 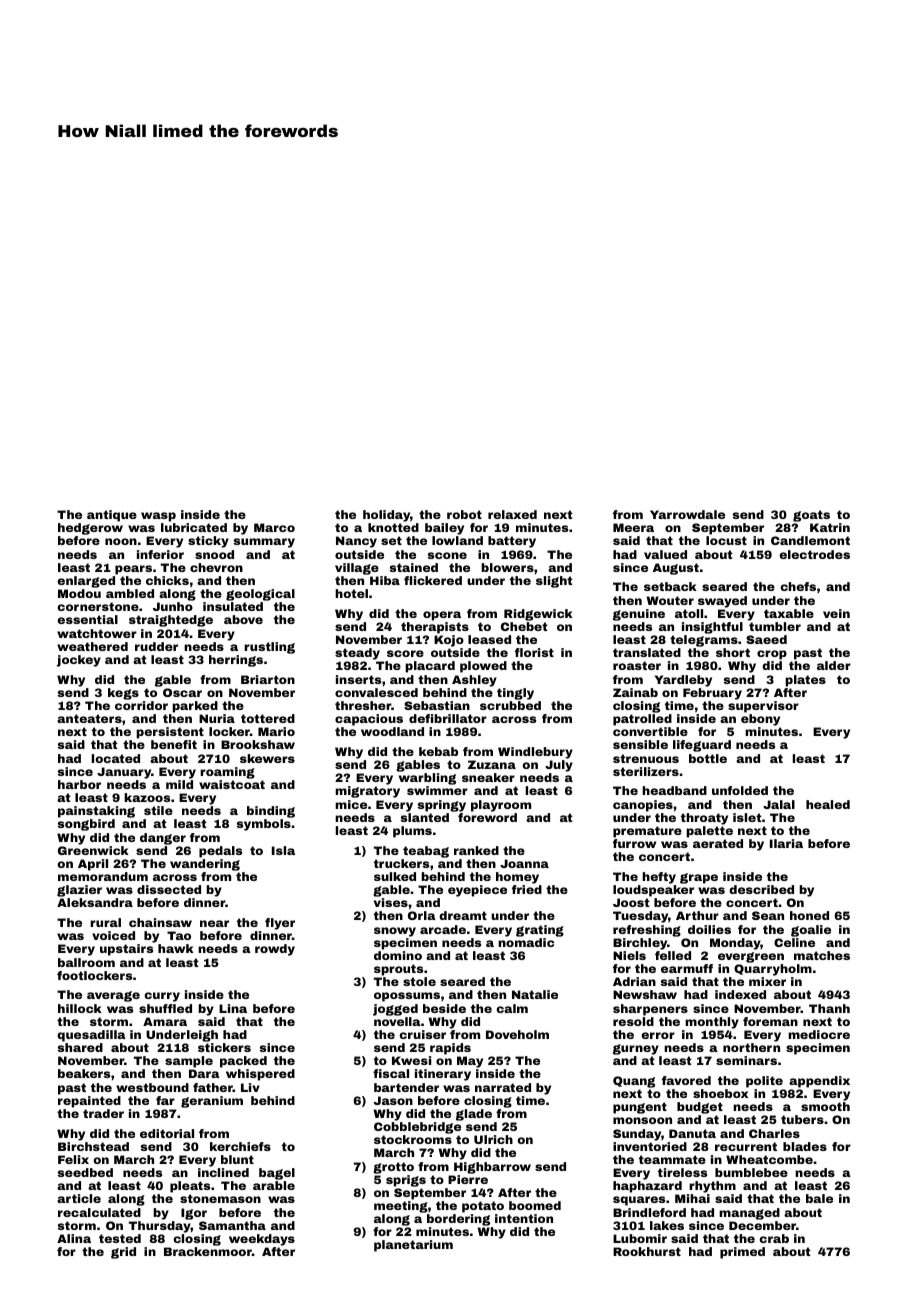 I want to click on woodland, so click(x=392, y=731).
